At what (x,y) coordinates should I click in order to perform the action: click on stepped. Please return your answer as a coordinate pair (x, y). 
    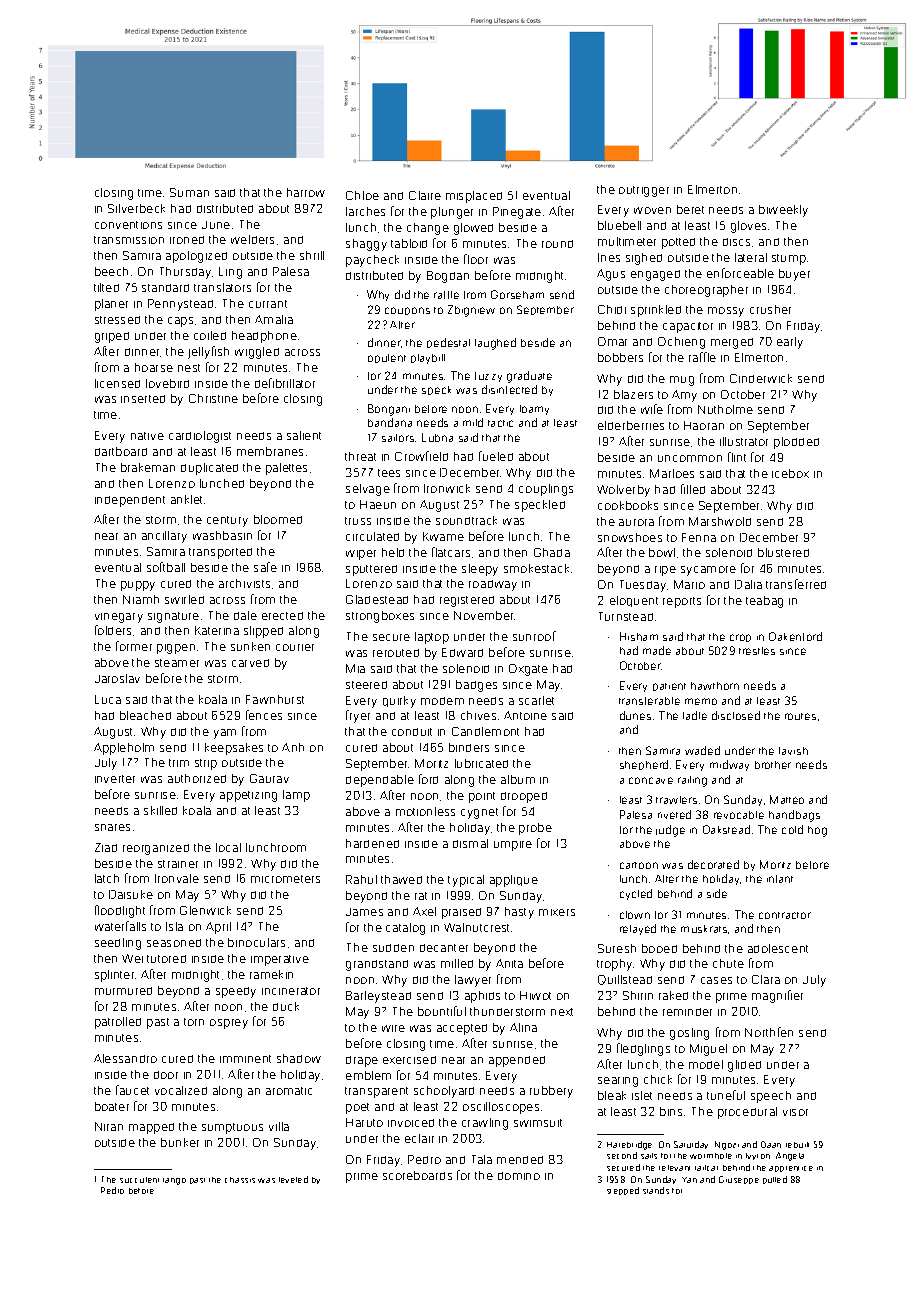
    Looking at the image, I should click on (623, 1191).
